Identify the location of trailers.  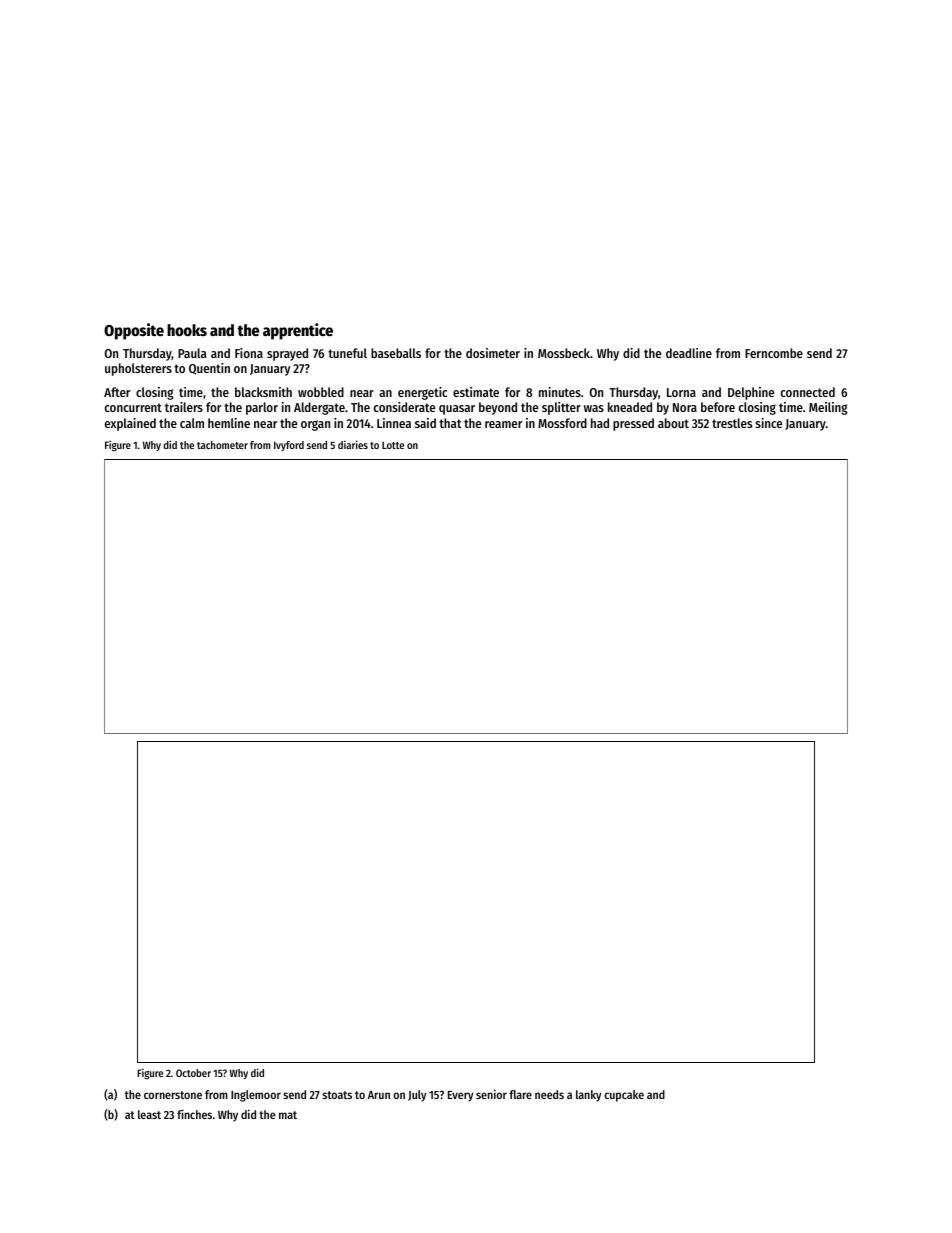
(184, 407).
